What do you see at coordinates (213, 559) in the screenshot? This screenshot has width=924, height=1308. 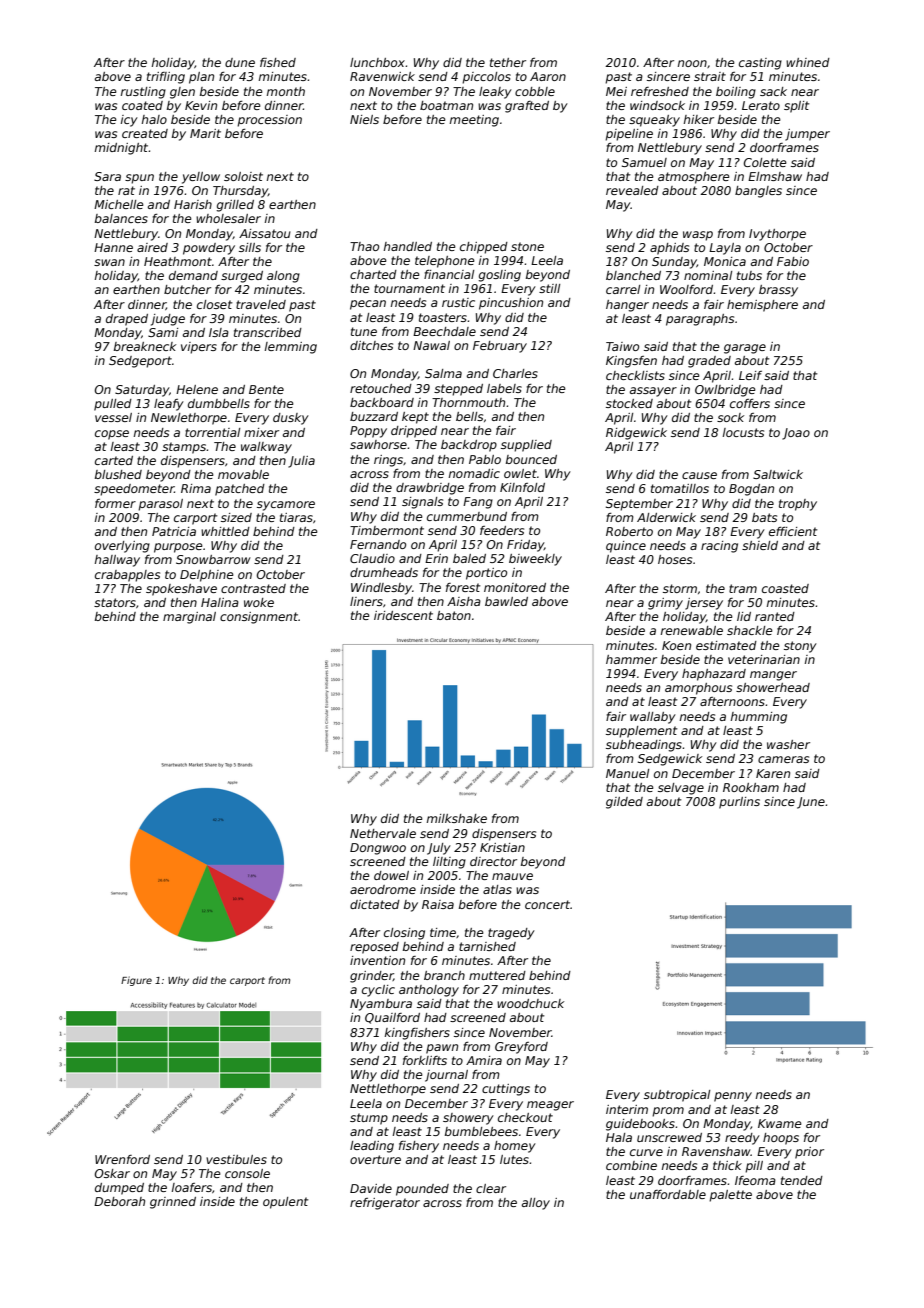 I see `Snowbarrow` at bounding box center [213, 559].
